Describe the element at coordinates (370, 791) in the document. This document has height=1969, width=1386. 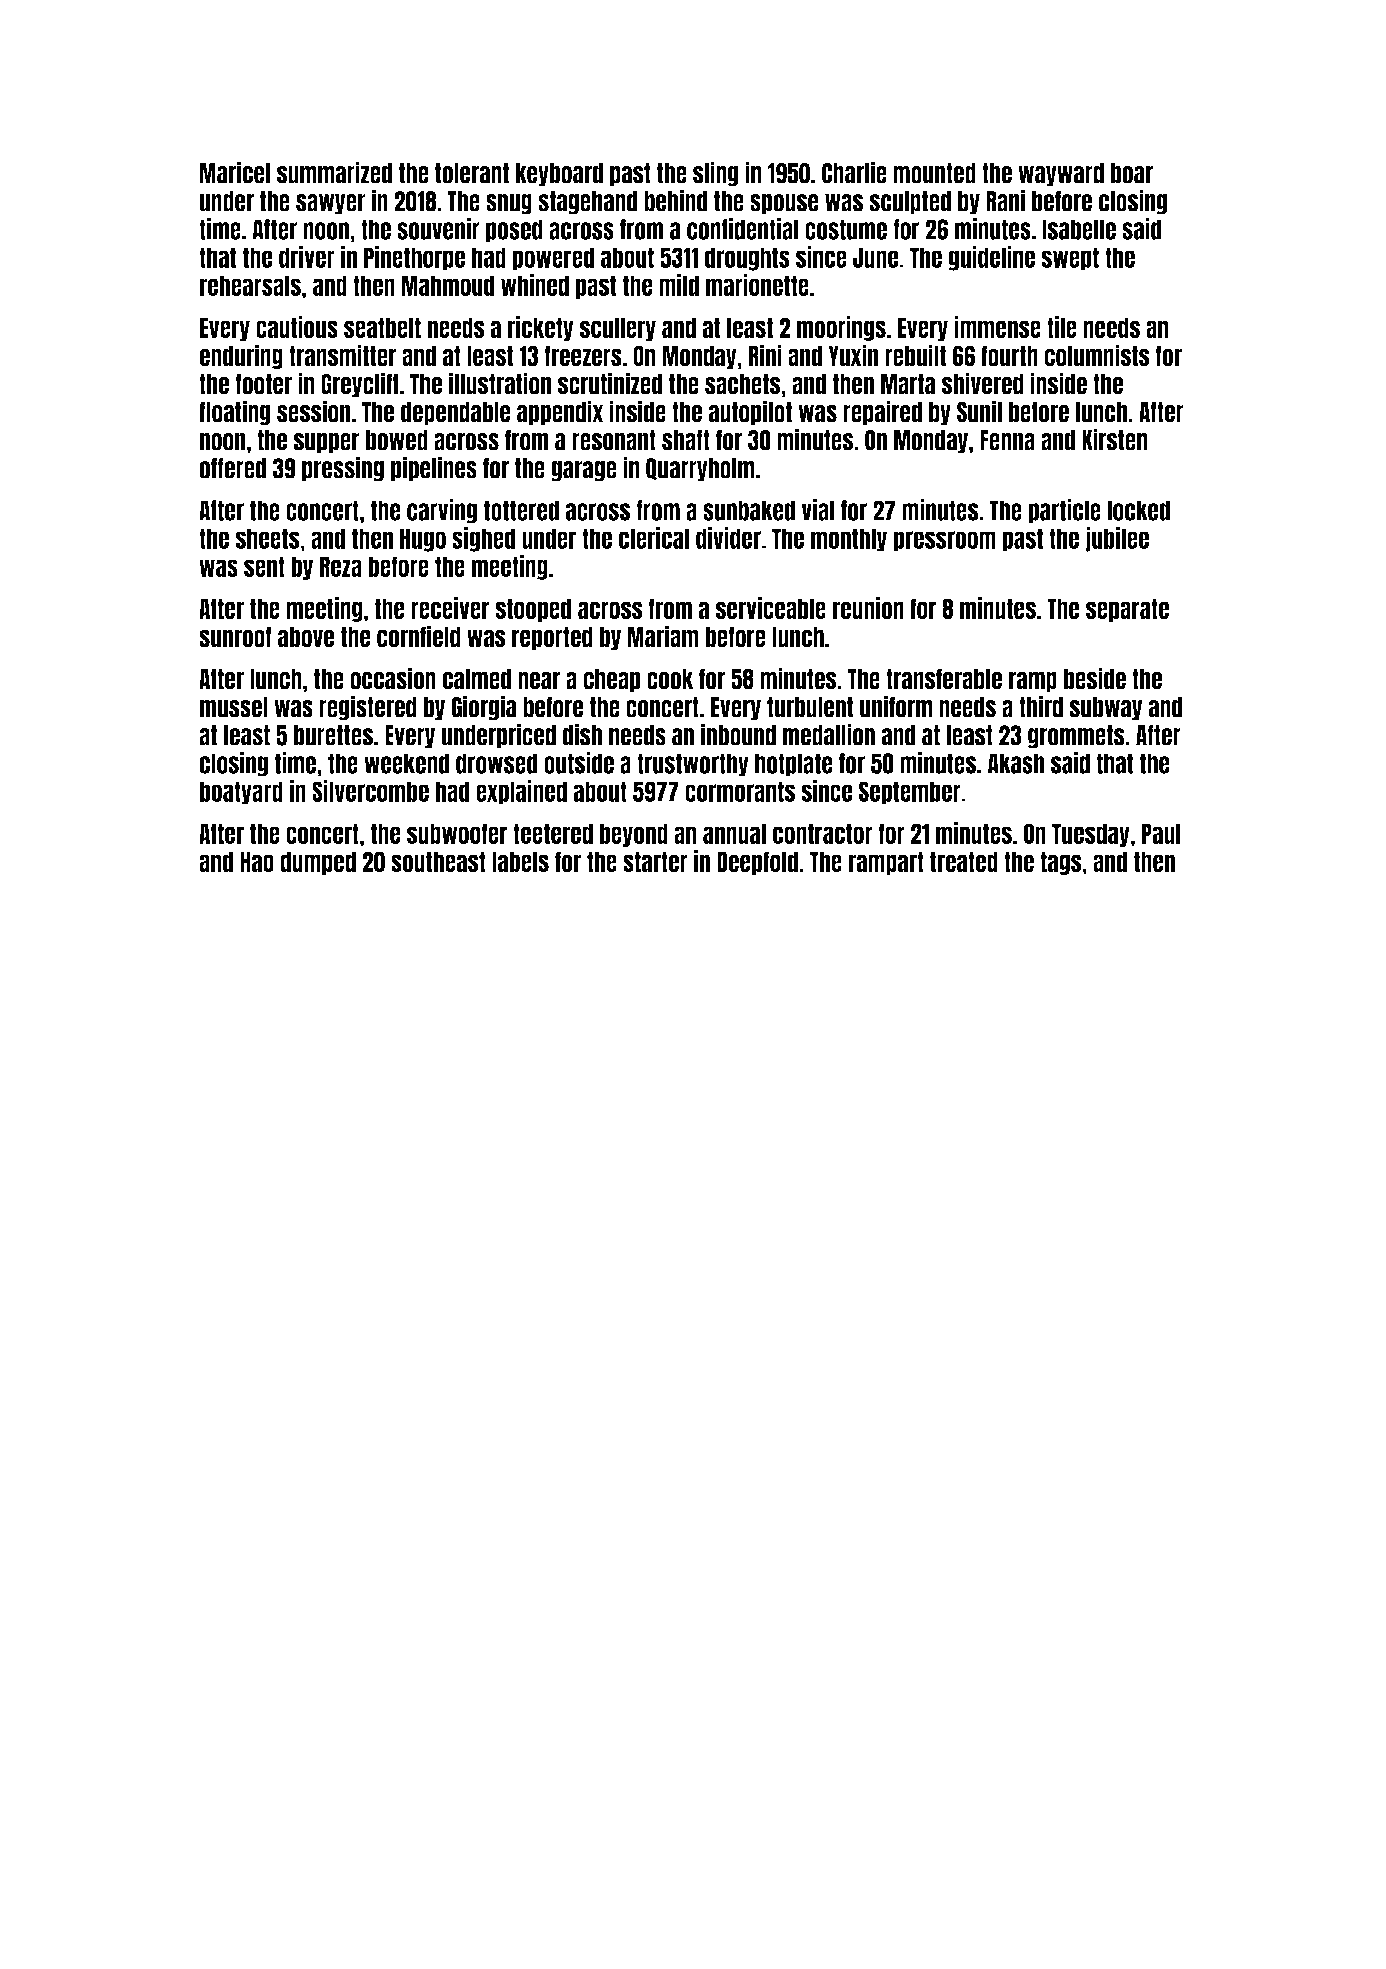
I see `Silvercombe` at that location.
